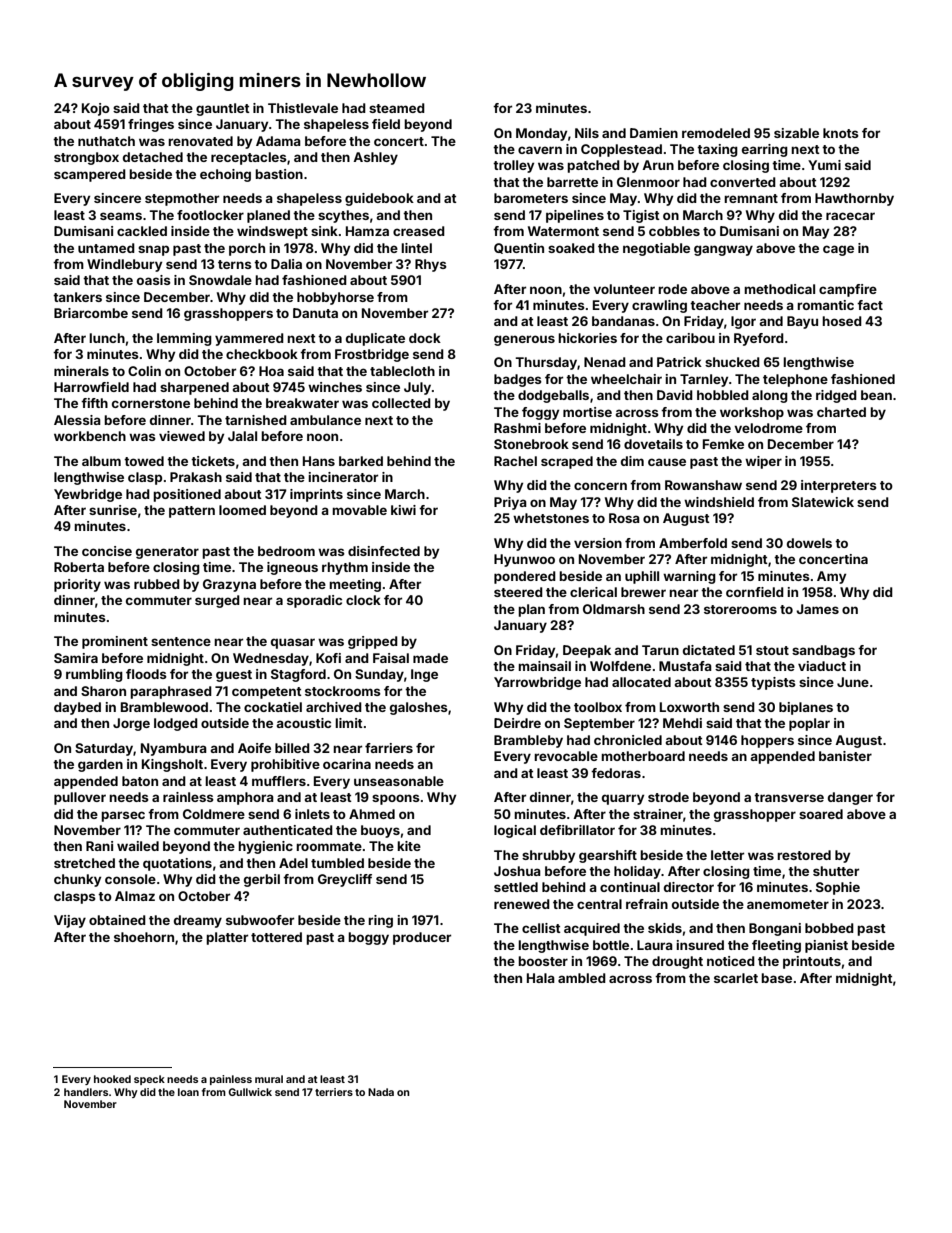 The width and height of the screenshot is (952, 1233). I want to click on steamed, so click(397, 108).
